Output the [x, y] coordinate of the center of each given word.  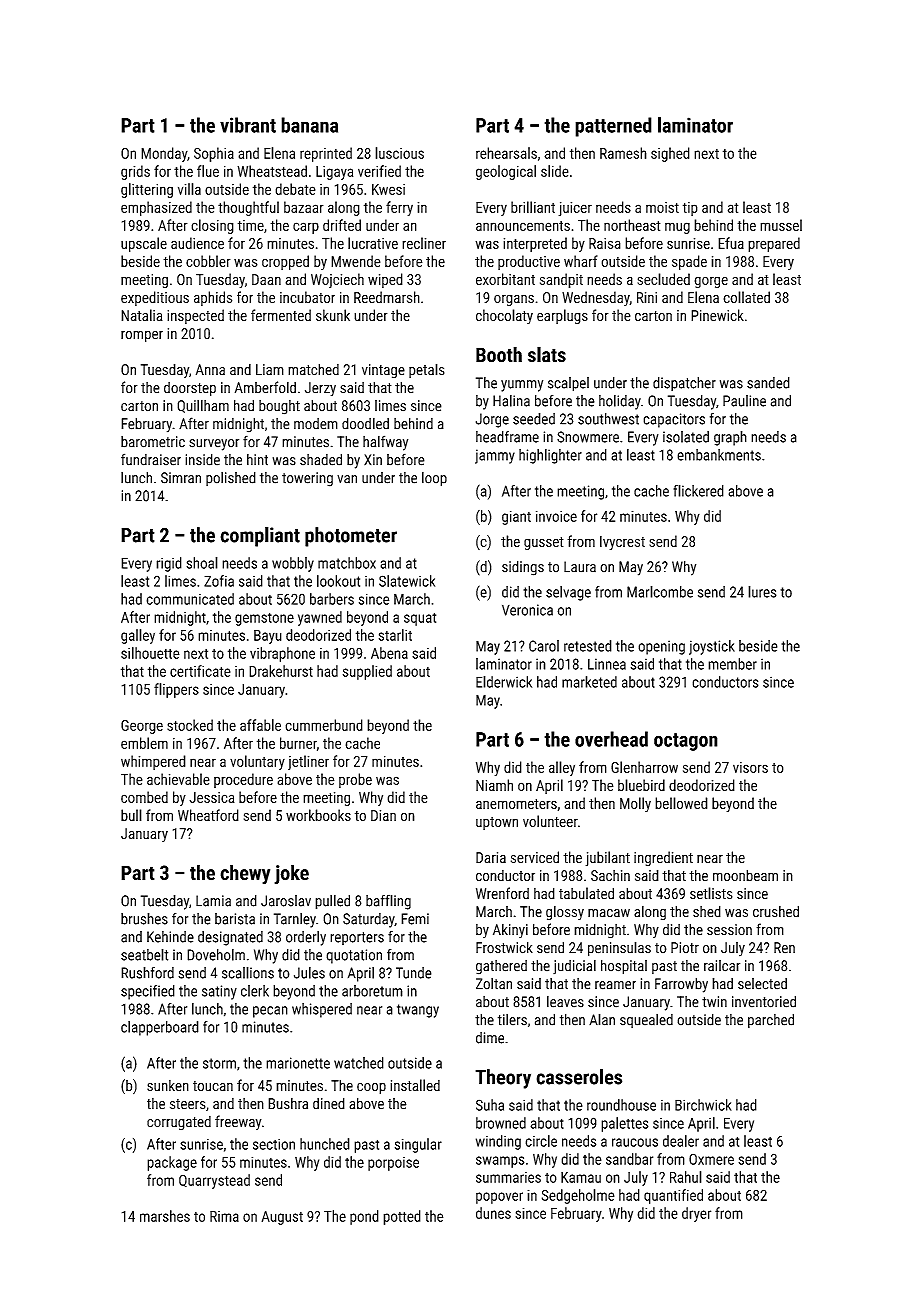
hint [257, 460]
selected [762, 984]
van [347, 479]
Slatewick [407, 581]
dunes [493, 1213]
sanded [768, 383]
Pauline [744, 401]
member [732, 664]
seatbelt [144, 955]
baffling [388, 902]
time [251, 225]
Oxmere [711, 1159]
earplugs [562, 316]
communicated [190, 599]
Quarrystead [214, 1181]
